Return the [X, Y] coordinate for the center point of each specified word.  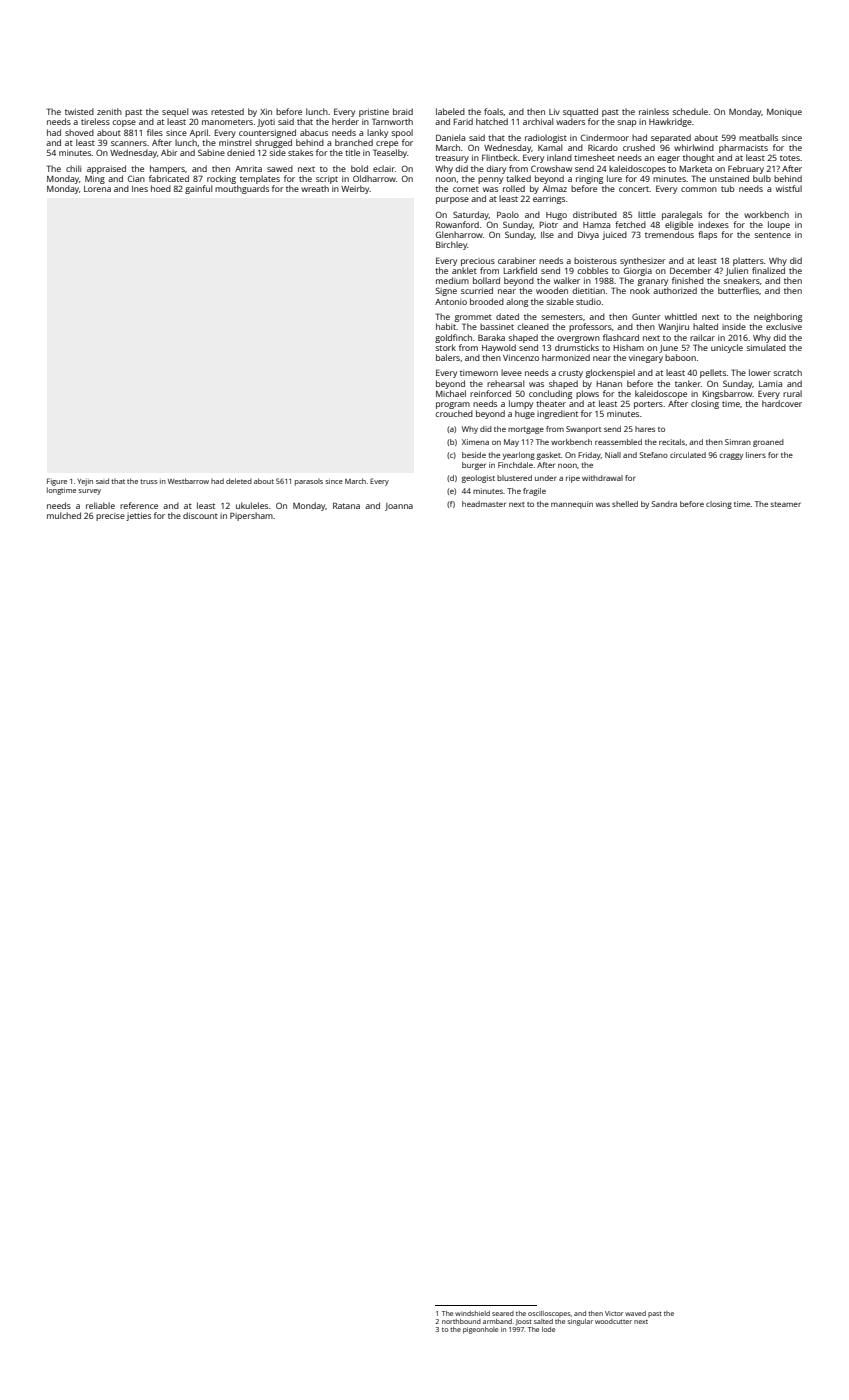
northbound [461, 1321]
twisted [79, 111]
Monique [784, 113]
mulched [64, 515]
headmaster [484, 504]
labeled [450, 111]
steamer [785, 504]
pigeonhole [480, 1330]
